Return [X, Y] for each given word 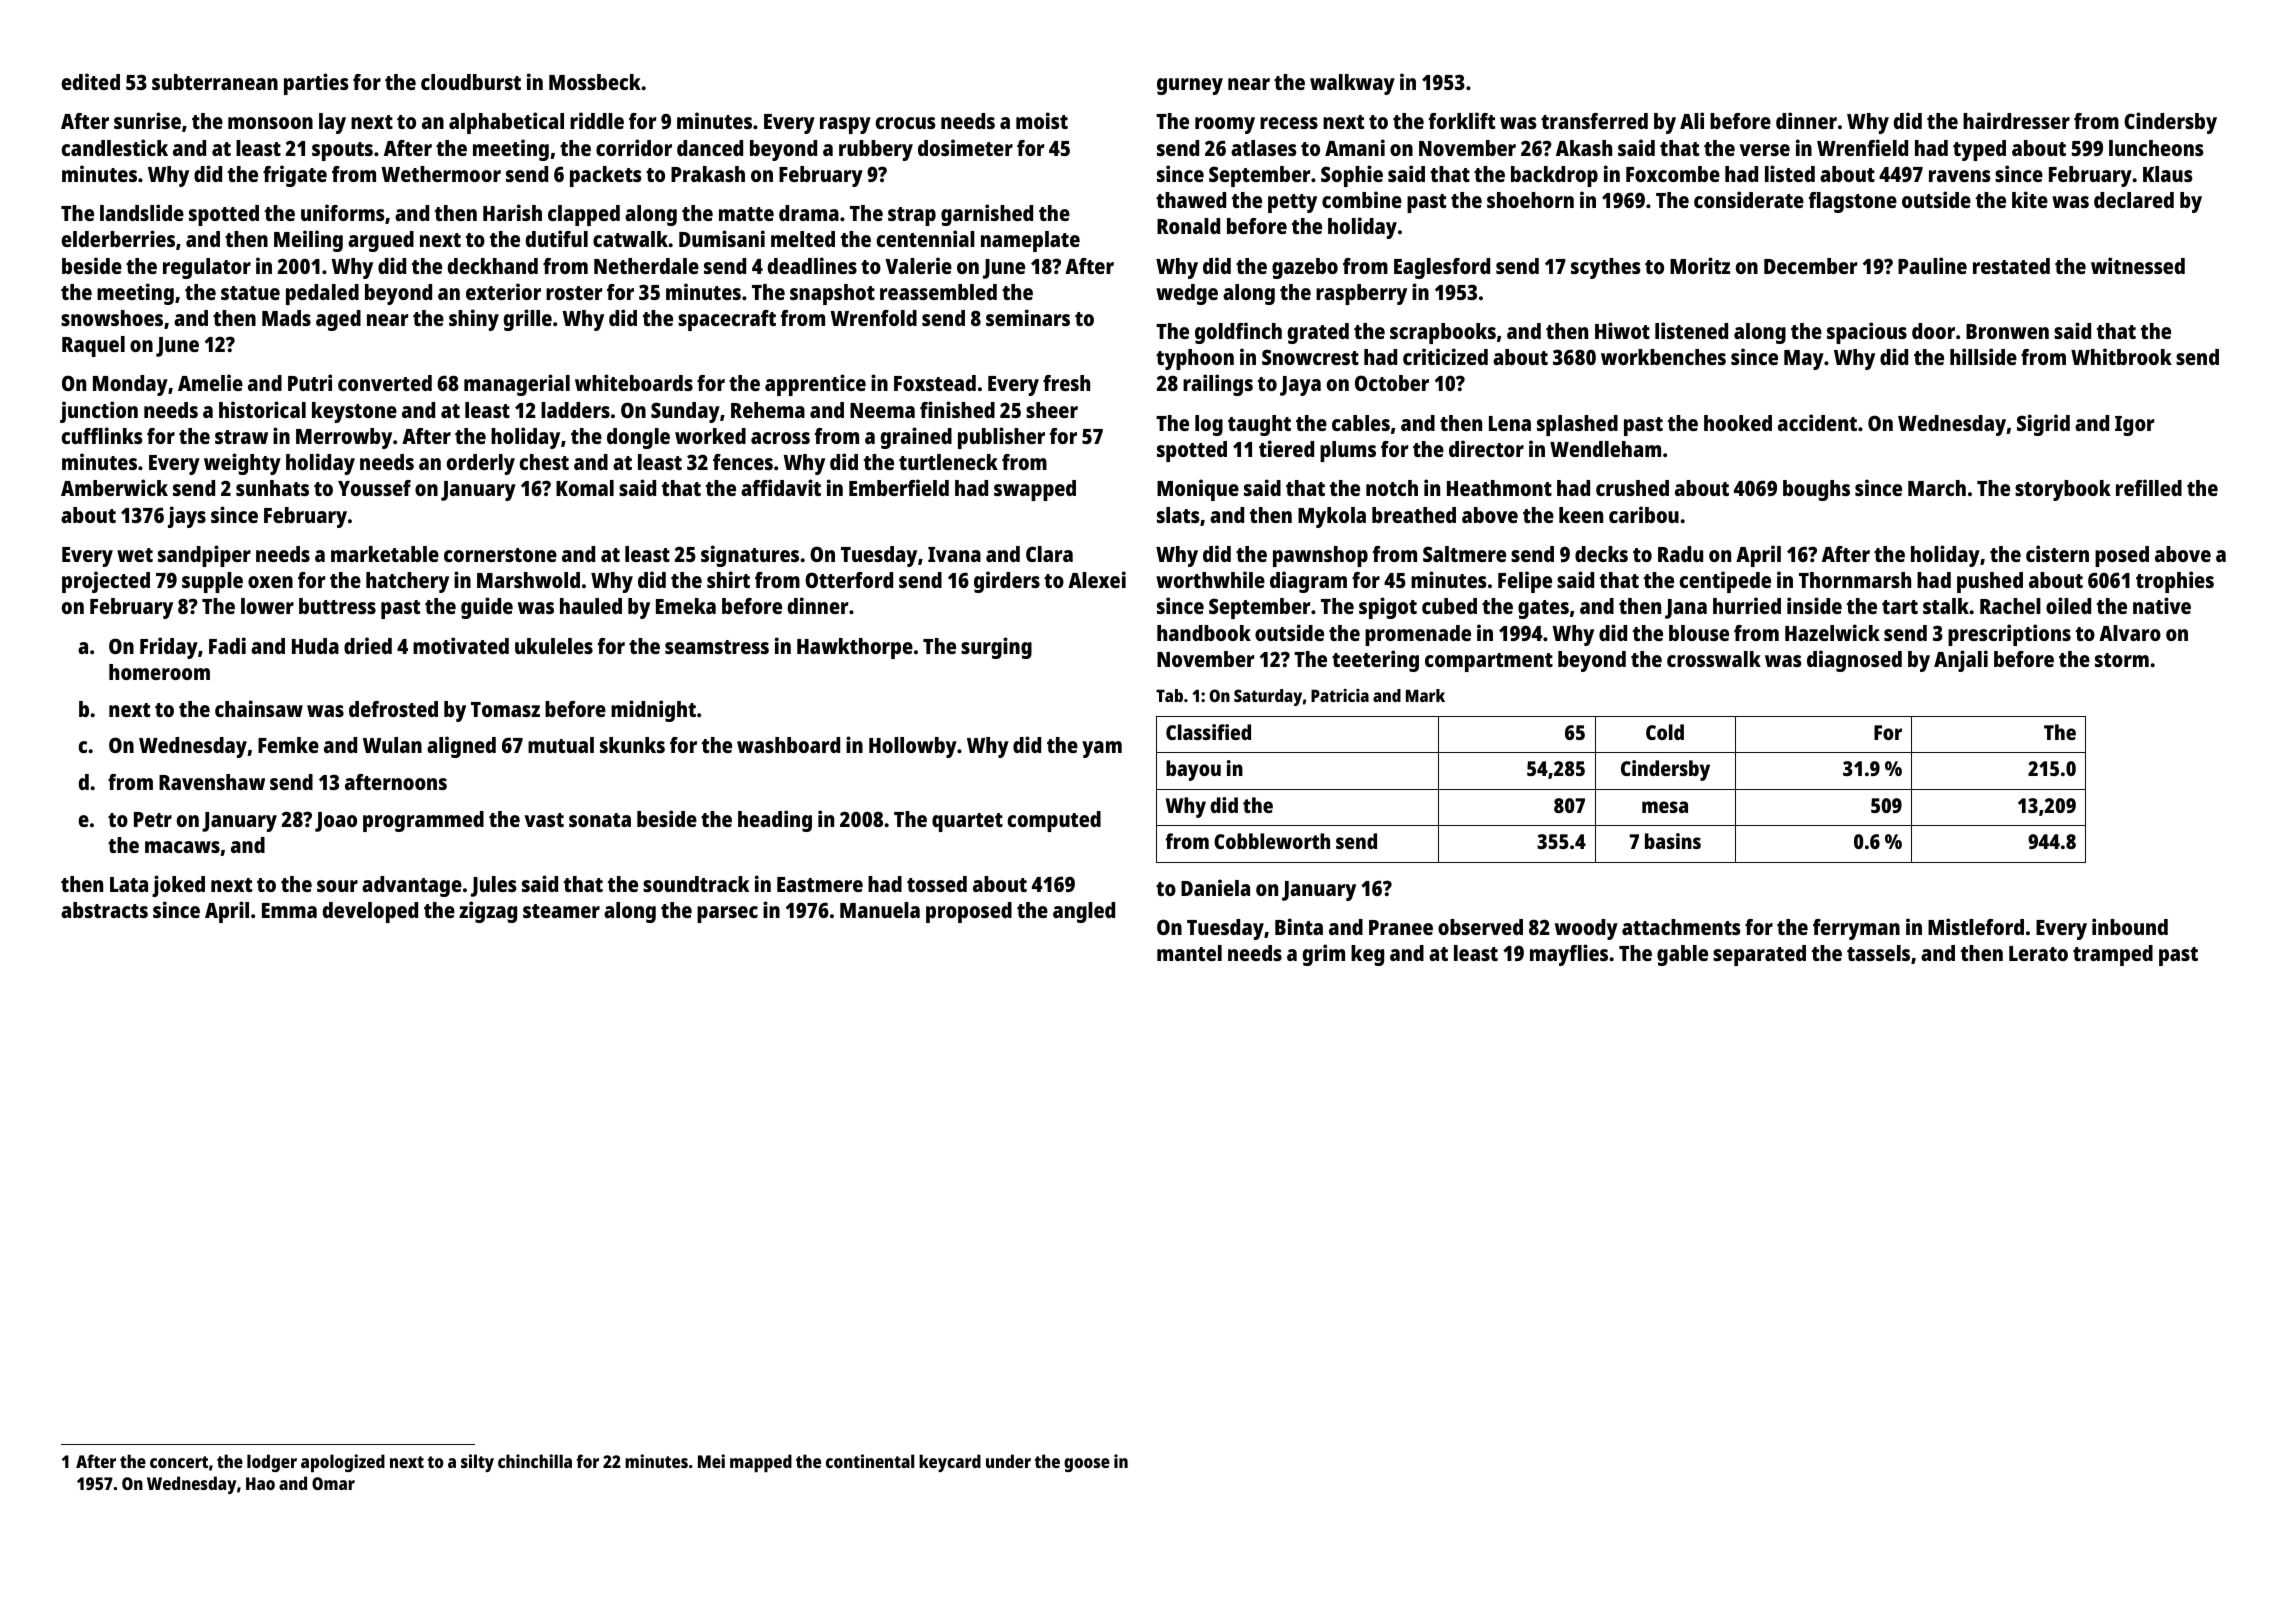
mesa [1665, 807]
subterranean [215, 82]
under [1008, 1461]
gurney [1190, 86]
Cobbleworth [1272, 841]
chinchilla [535, 1461]
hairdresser [2016, 120]
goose [1087, 1465]
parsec [727, 914]
